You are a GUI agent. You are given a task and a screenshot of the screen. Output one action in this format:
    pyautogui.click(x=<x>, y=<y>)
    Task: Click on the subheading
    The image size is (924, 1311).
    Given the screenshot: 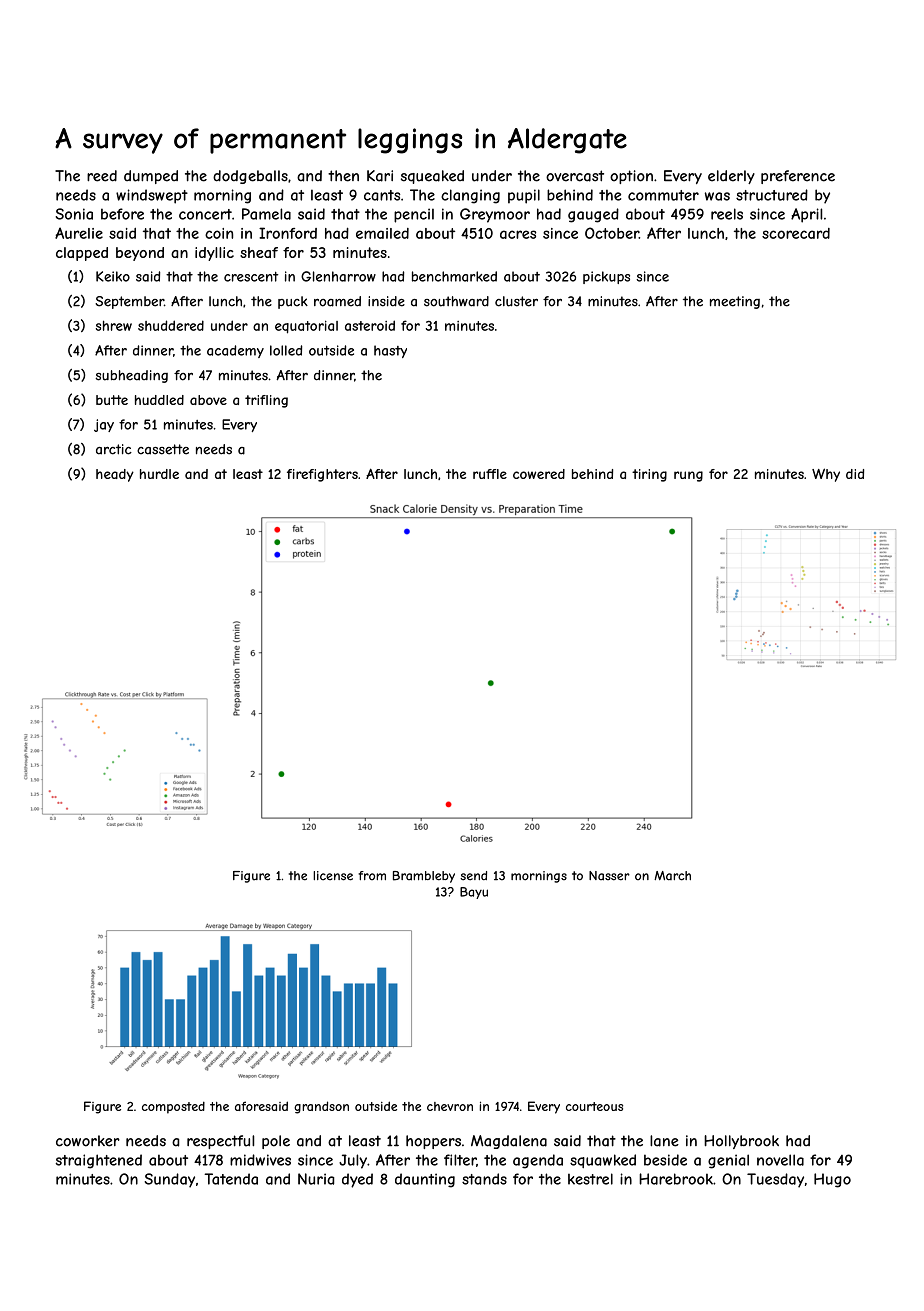 What is the action you would take?
    pyautogui.click(x=131, y=376)
